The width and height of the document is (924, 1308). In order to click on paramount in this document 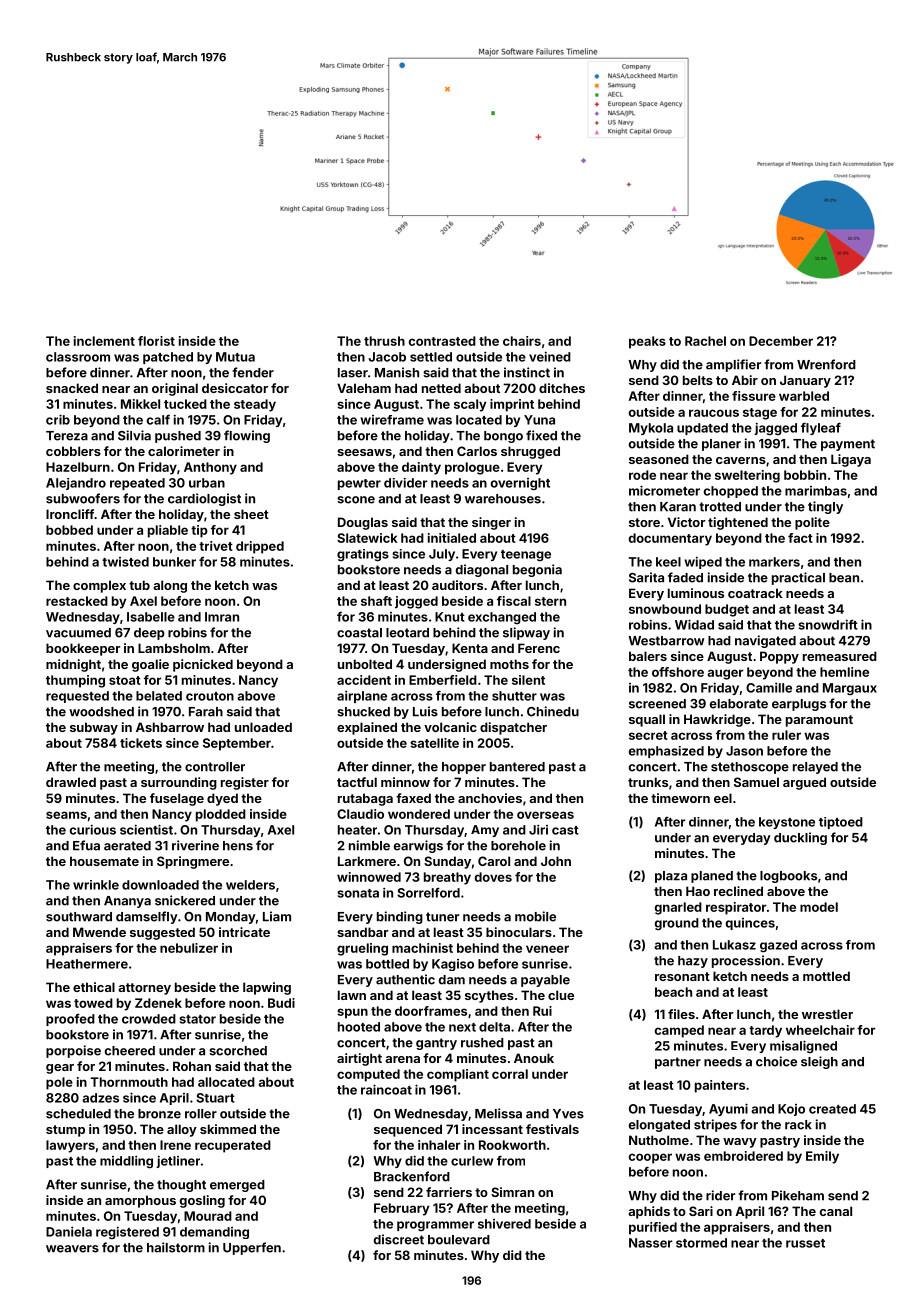, I will do `click(819, 721)`.
